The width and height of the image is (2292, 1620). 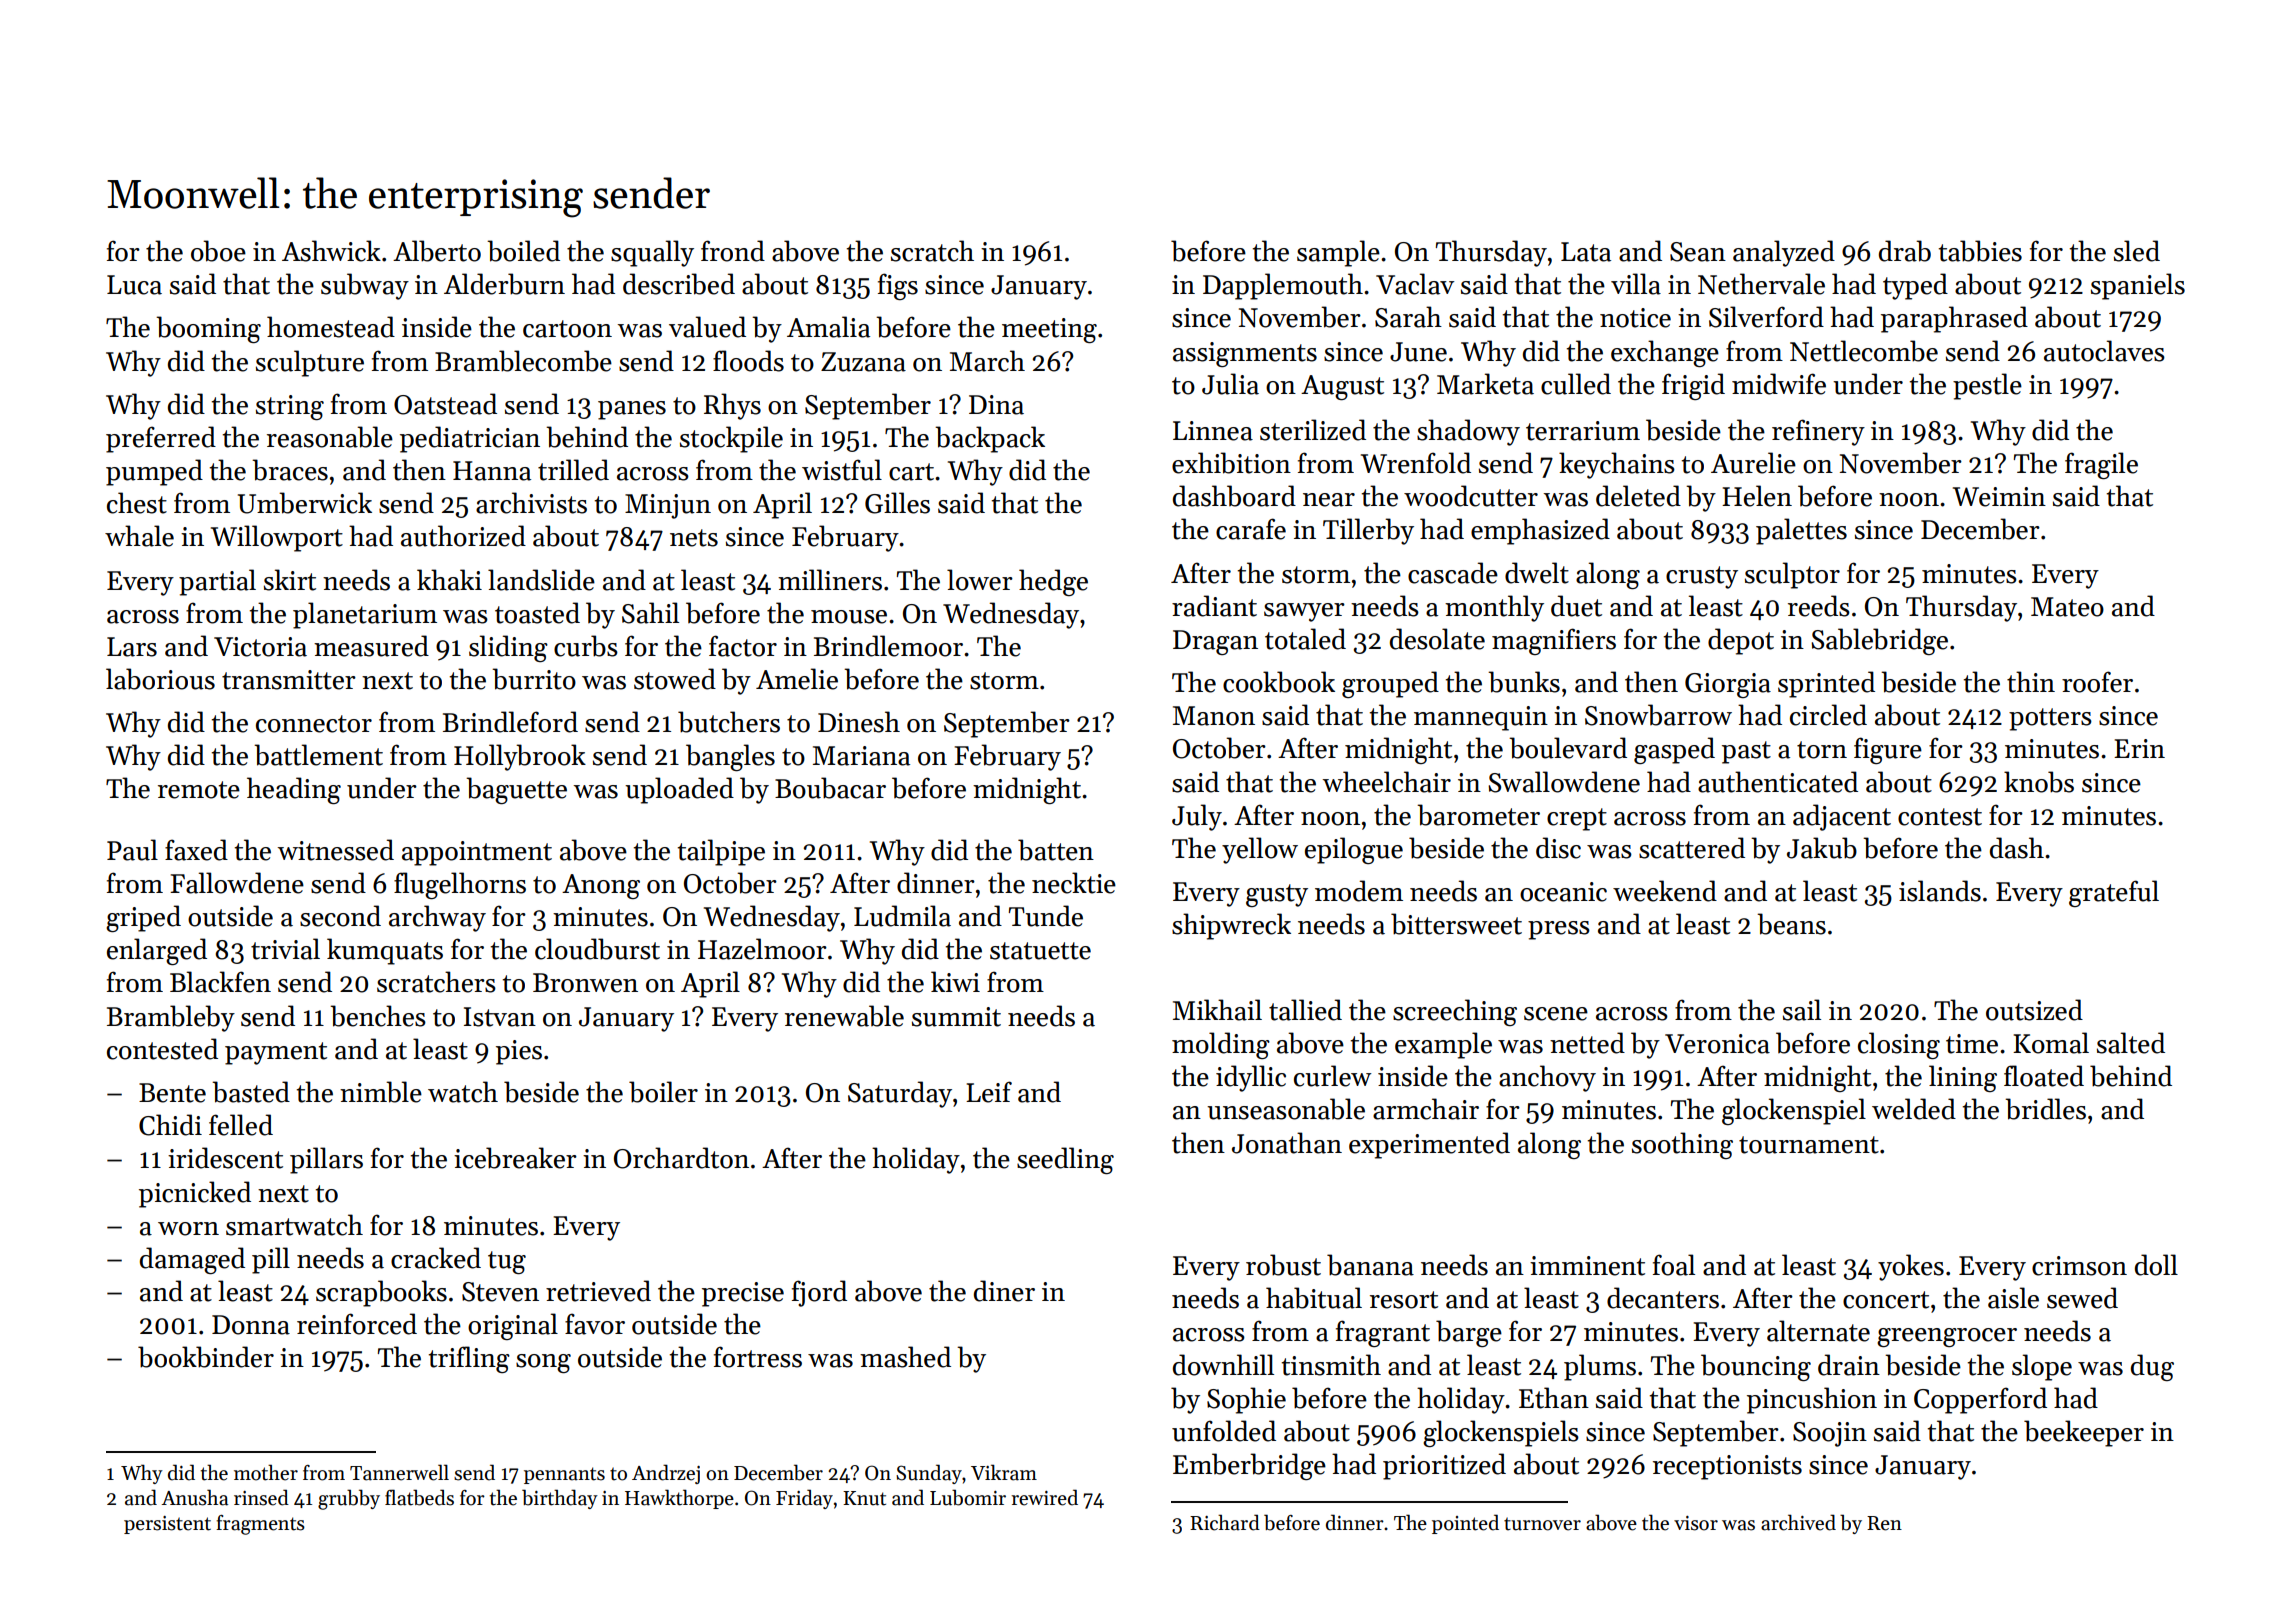 What do you see at coordinates (844, 1016) in the image?
I see `renewable` at bounding box center [844, 1016].
